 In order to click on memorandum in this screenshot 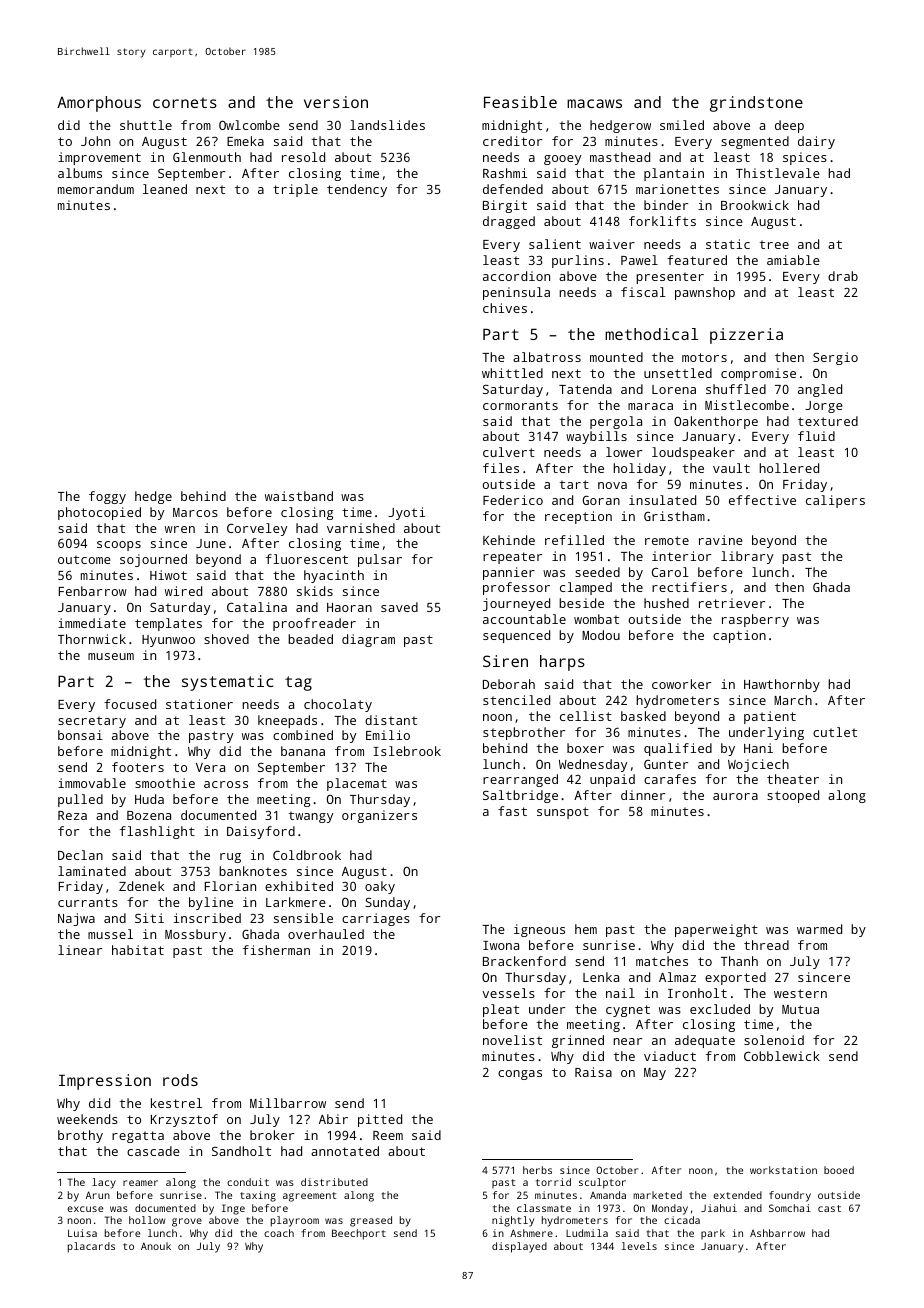, I will do `click(96, 189)`.
